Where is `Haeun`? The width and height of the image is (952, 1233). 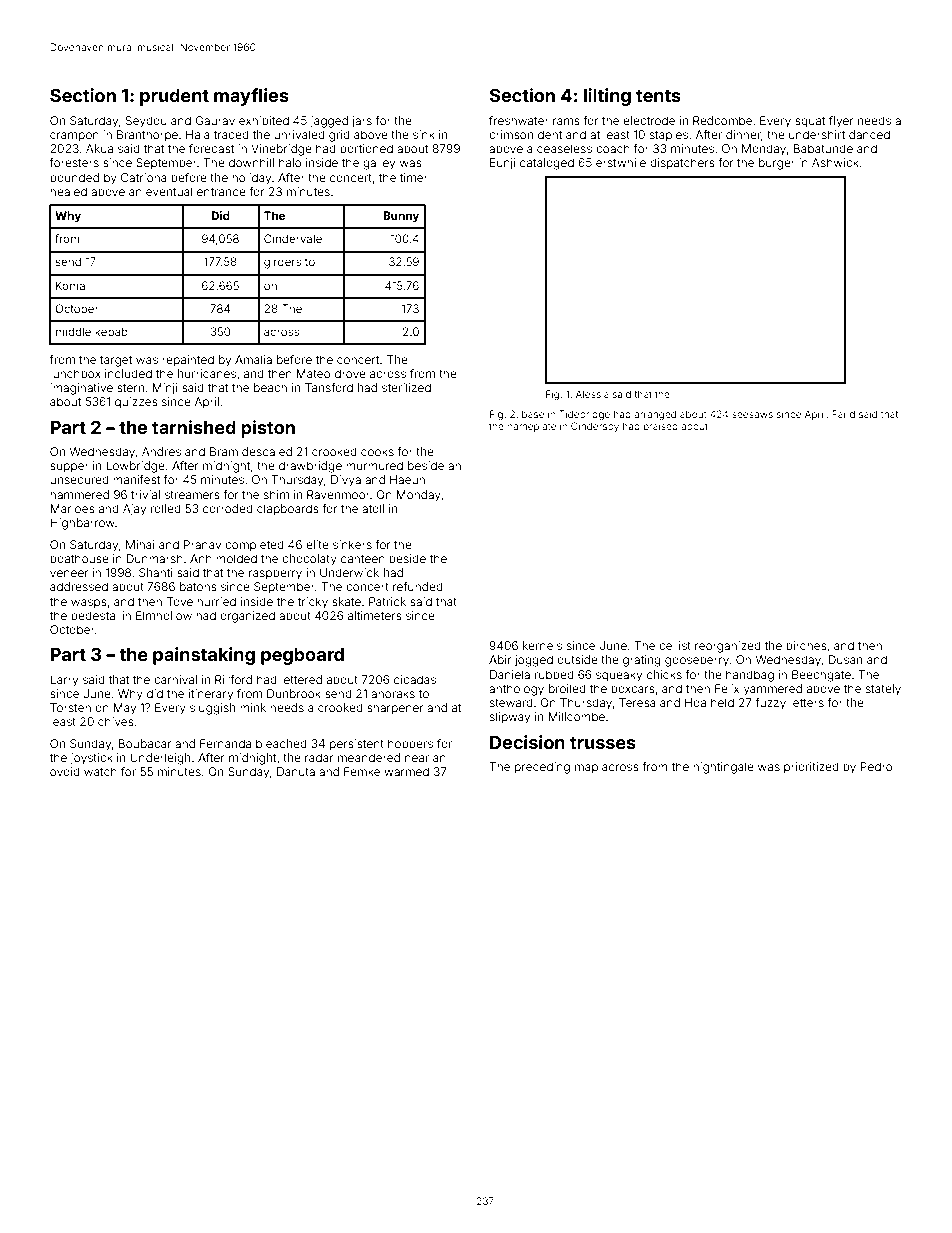 Haeun is located at coordinates (407, 479).
